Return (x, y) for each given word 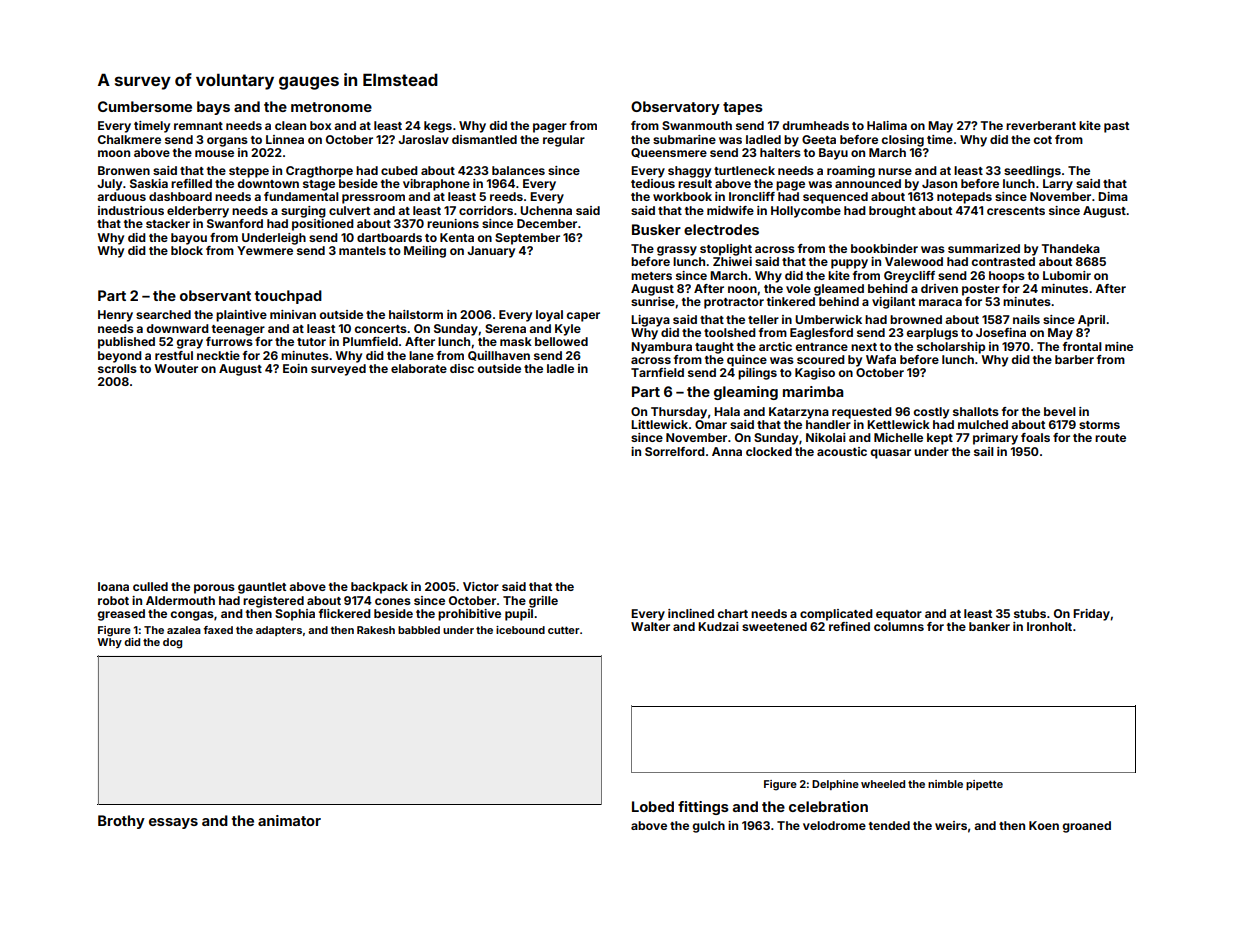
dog (172, 643)
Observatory (675, 108)
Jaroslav (423, 139)
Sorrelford (675, 451)
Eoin (295, 368)
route (1110, 438)
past (1116, 127)
